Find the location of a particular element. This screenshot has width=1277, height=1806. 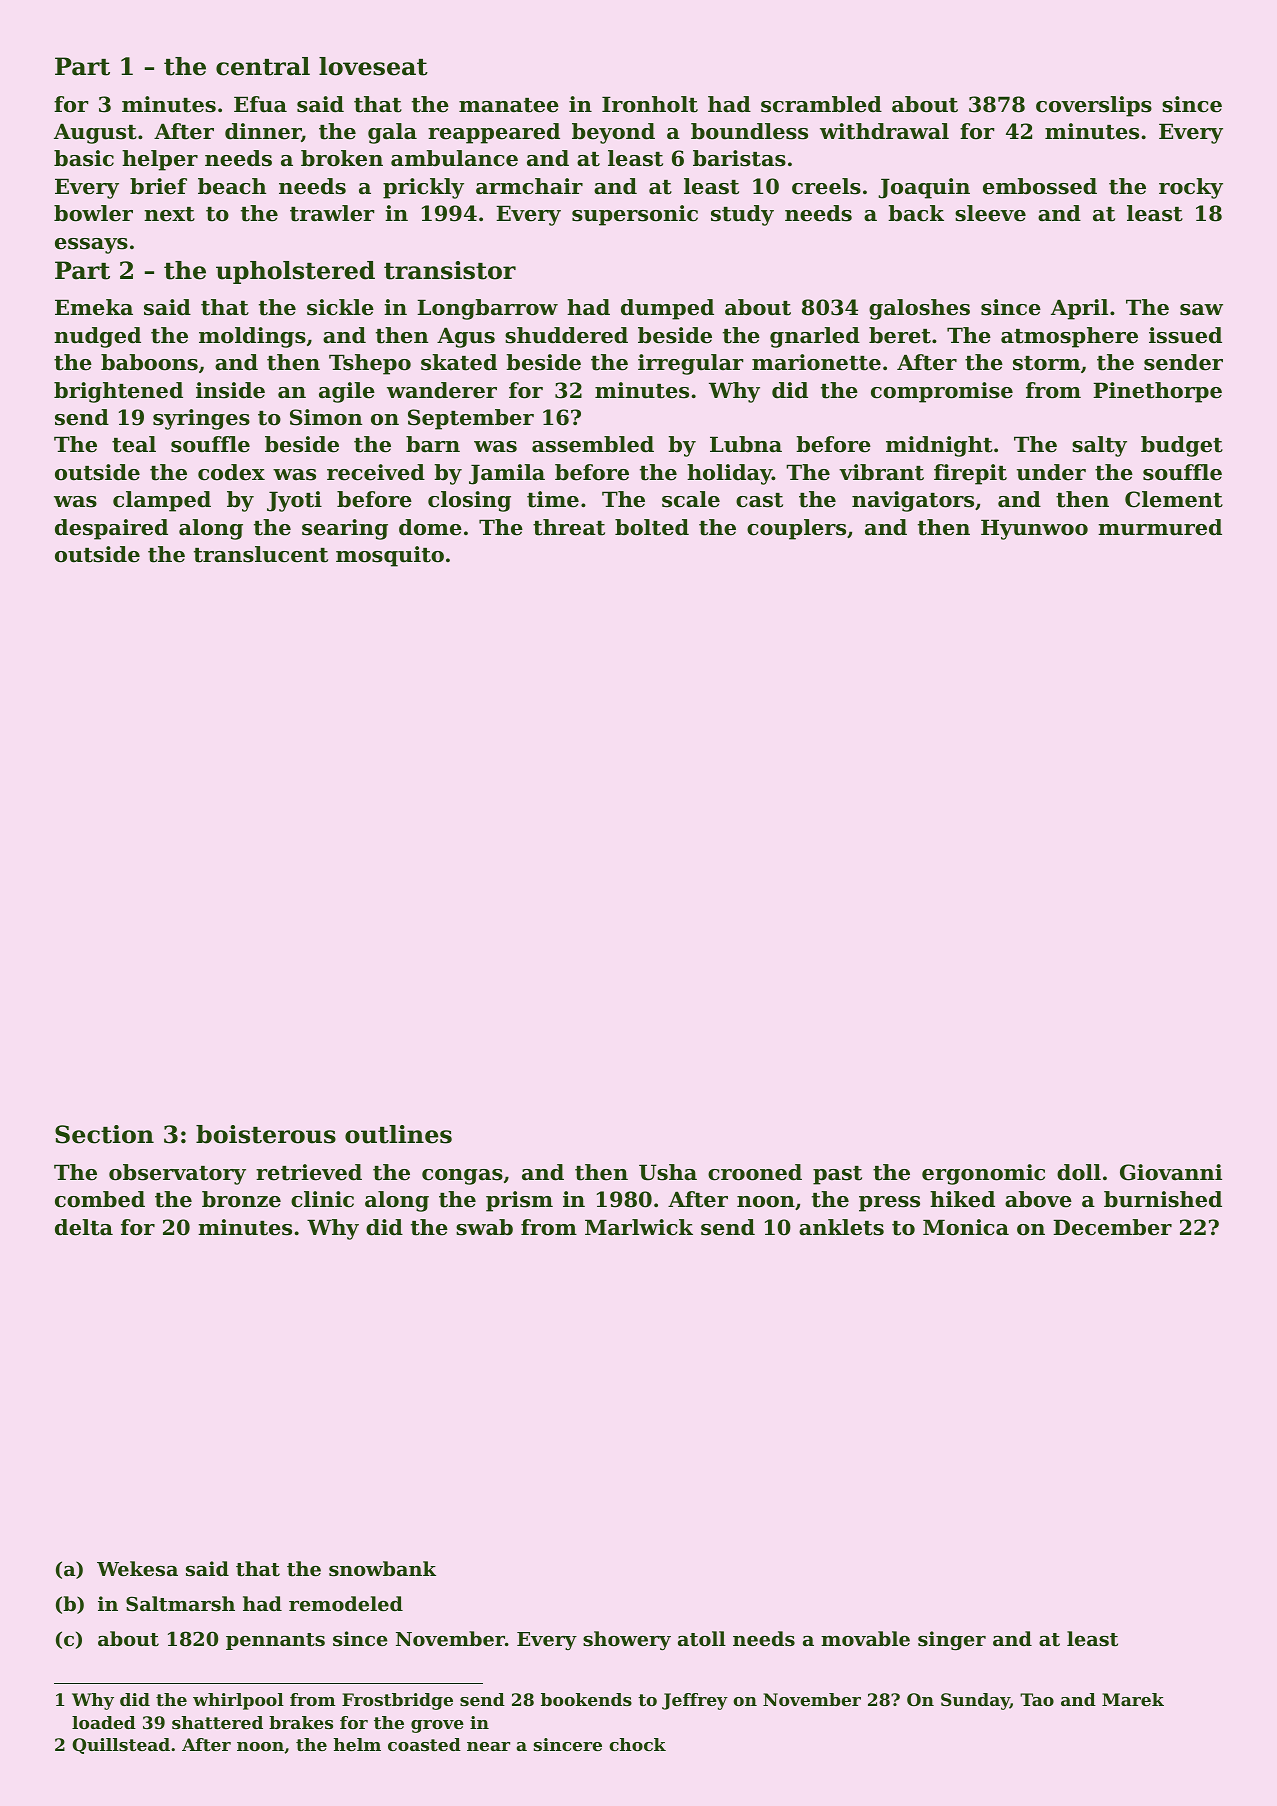

showery is located at coordinates (627, 1640).
